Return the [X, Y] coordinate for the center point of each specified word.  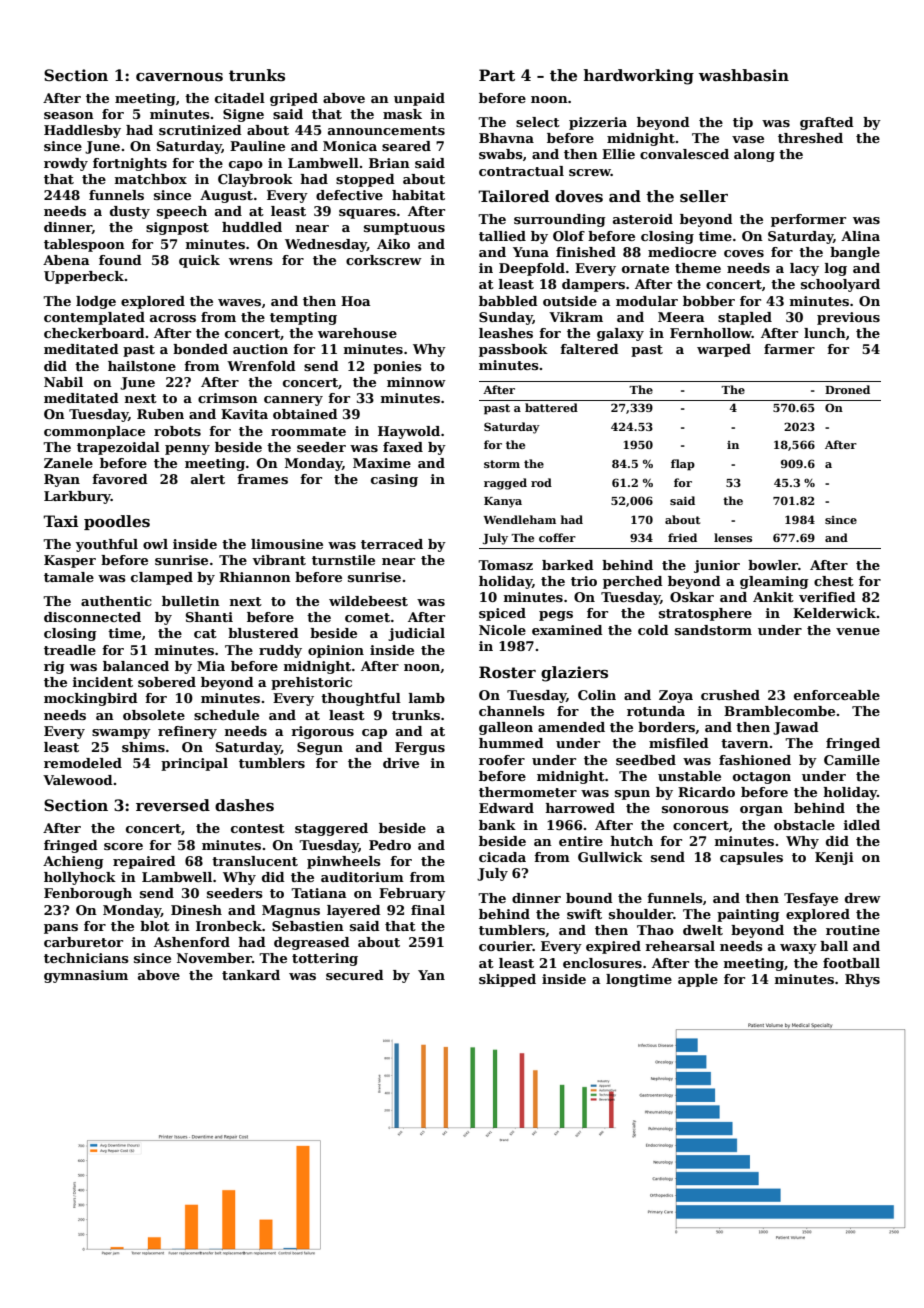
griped [294, 99]
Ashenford [192, 942]
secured [355, 975]
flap [683, 465]
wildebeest [368, 601]
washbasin [744, 75]
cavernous [179, 77]
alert [208, 479]
